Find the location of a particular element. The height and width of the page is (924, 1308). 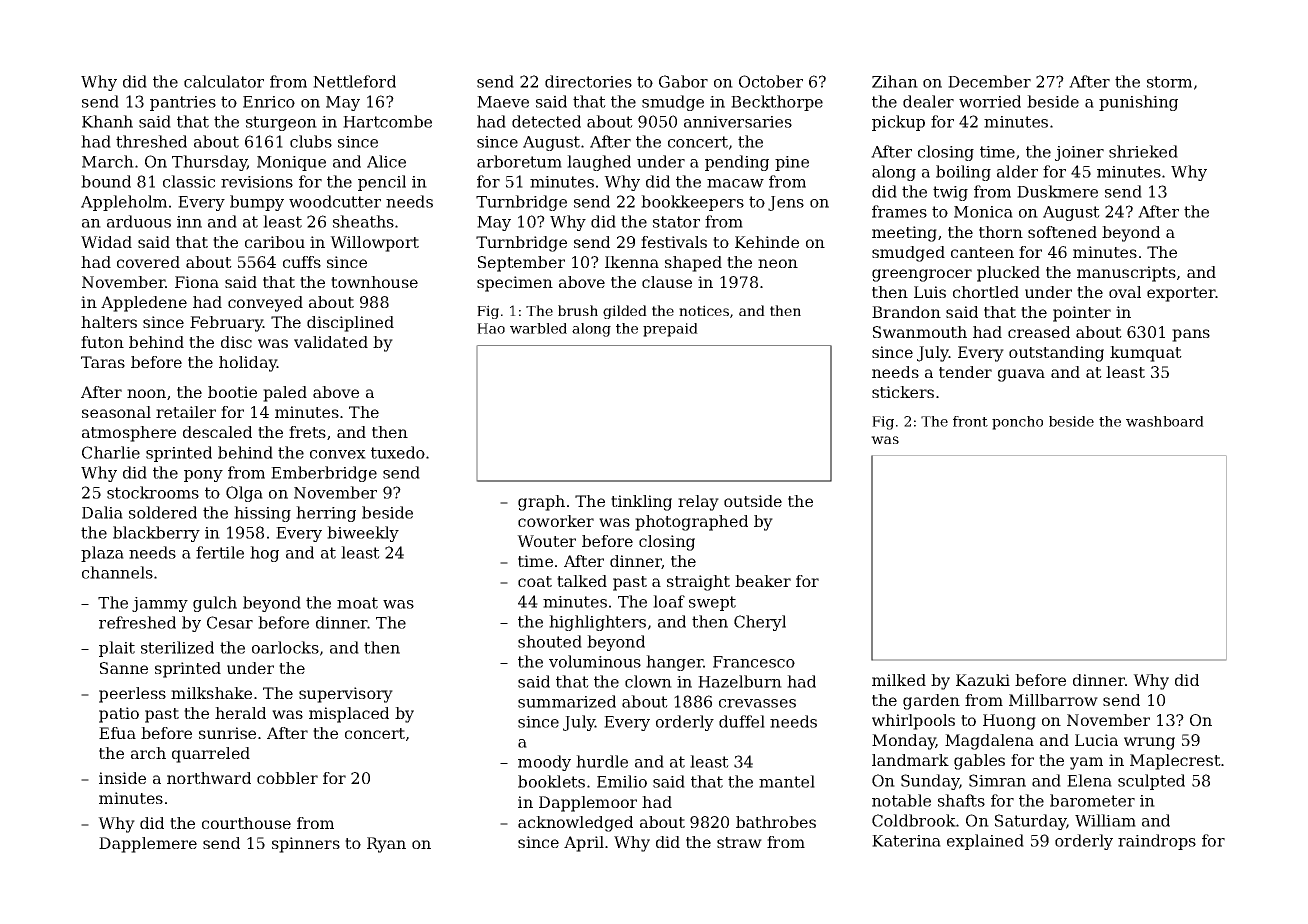

Nettleford is located at coordinates (354, 81).
